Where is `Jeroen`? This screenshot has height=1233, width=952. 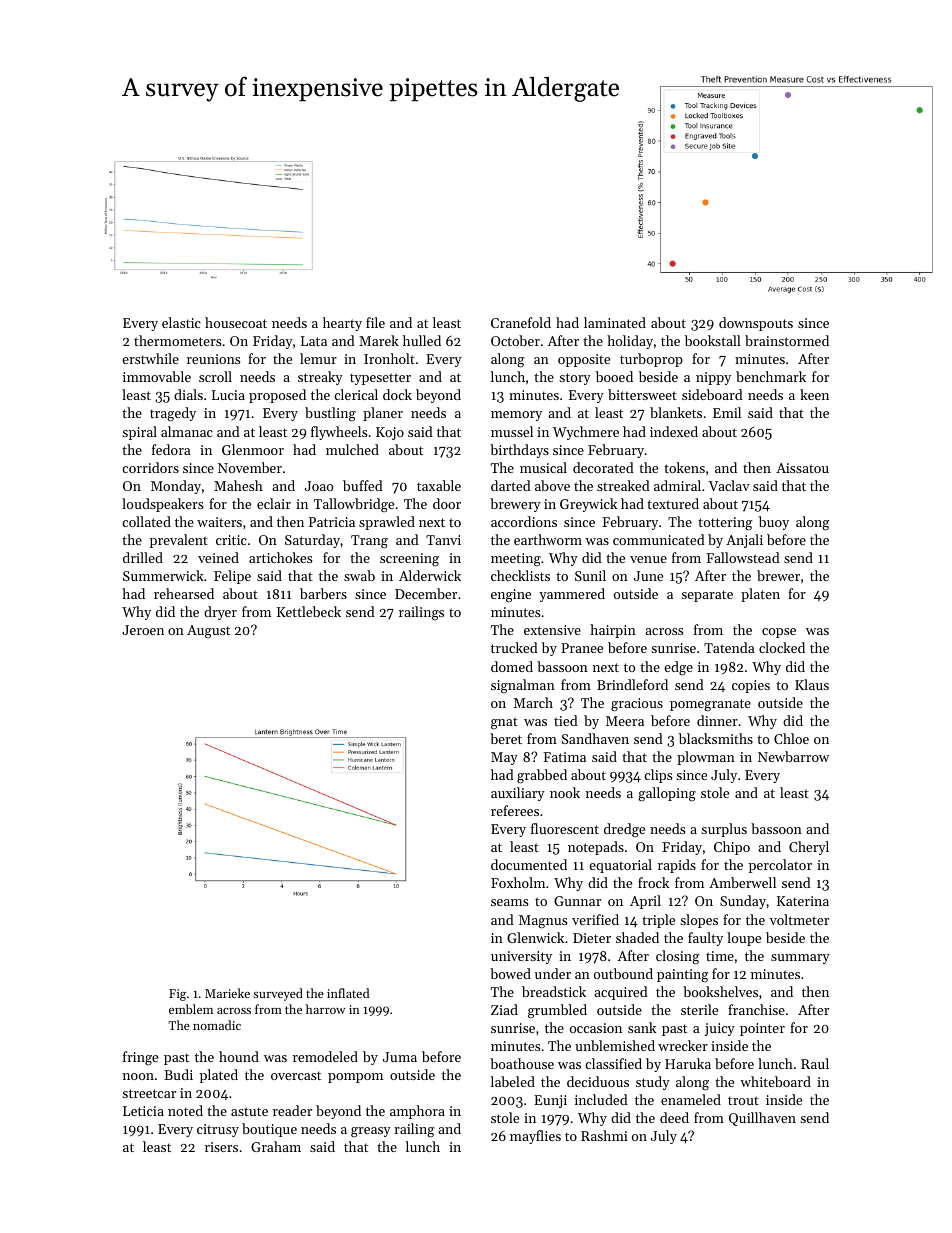 Jeroen is located at coordinates (143, 630).
